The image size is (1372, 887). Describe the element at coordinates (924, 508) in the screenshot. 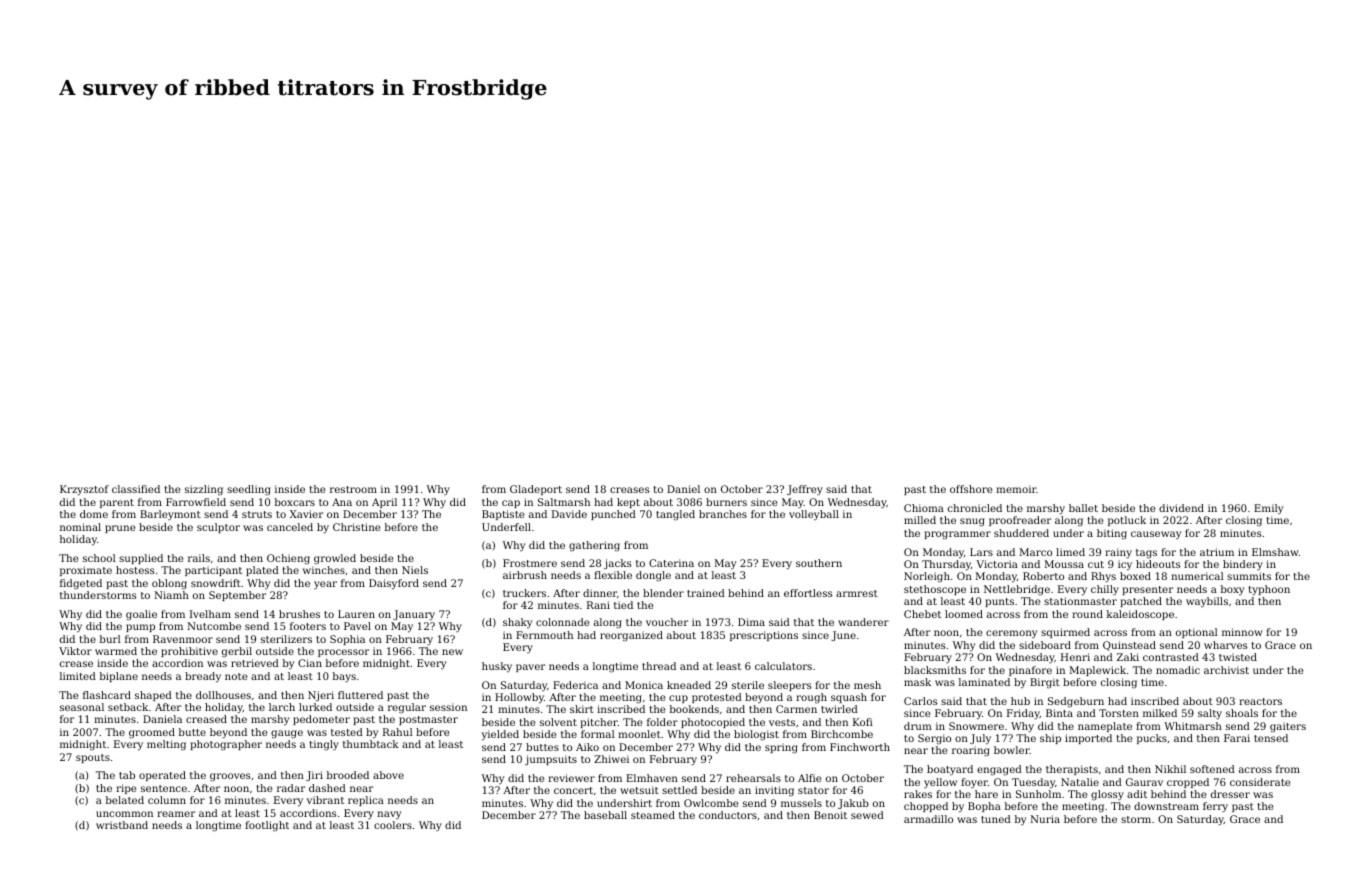

I see `Chioma` at that location.
